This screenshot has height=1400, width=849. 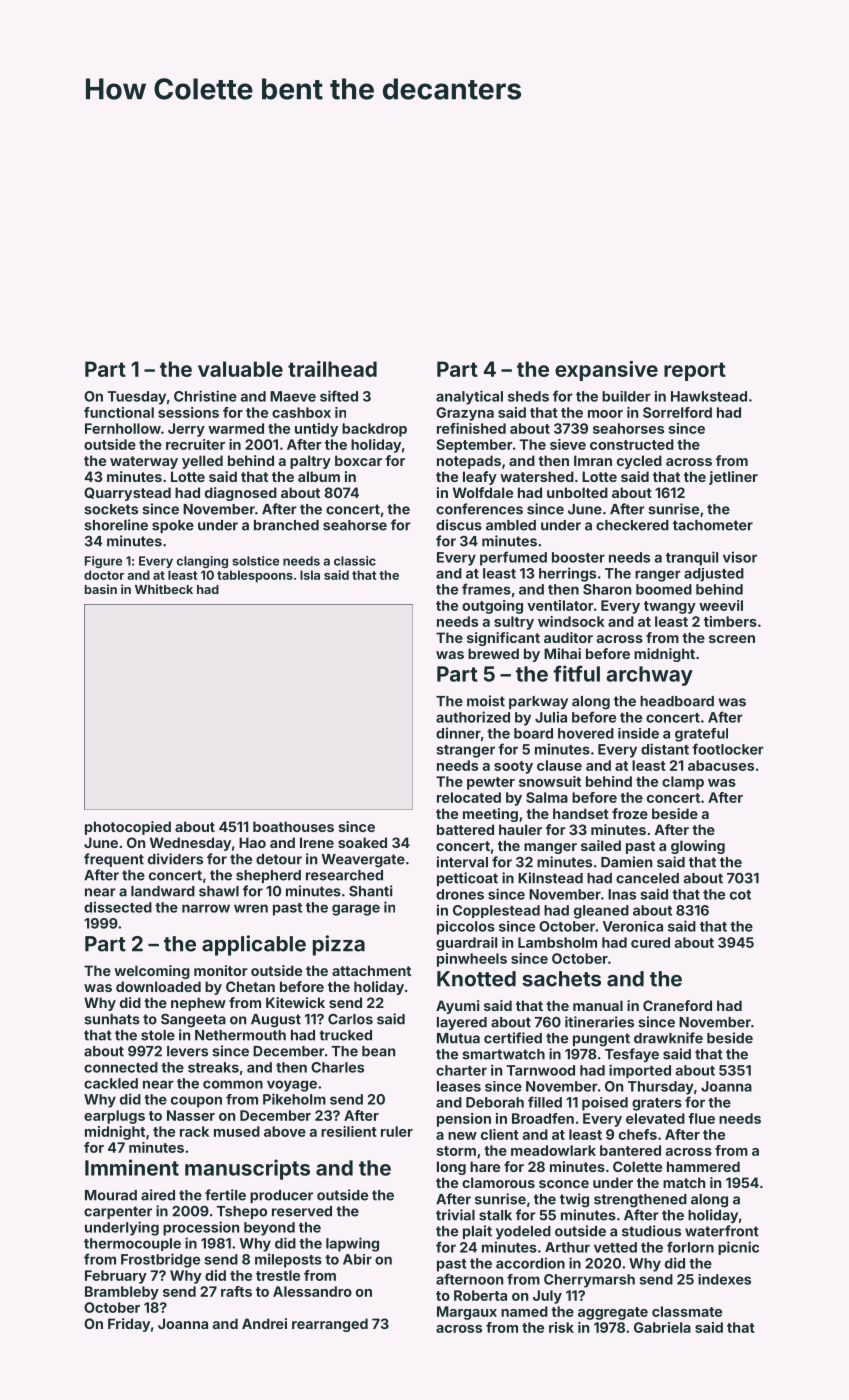 I want to click on trestle, so click(x=278, y=1275).
